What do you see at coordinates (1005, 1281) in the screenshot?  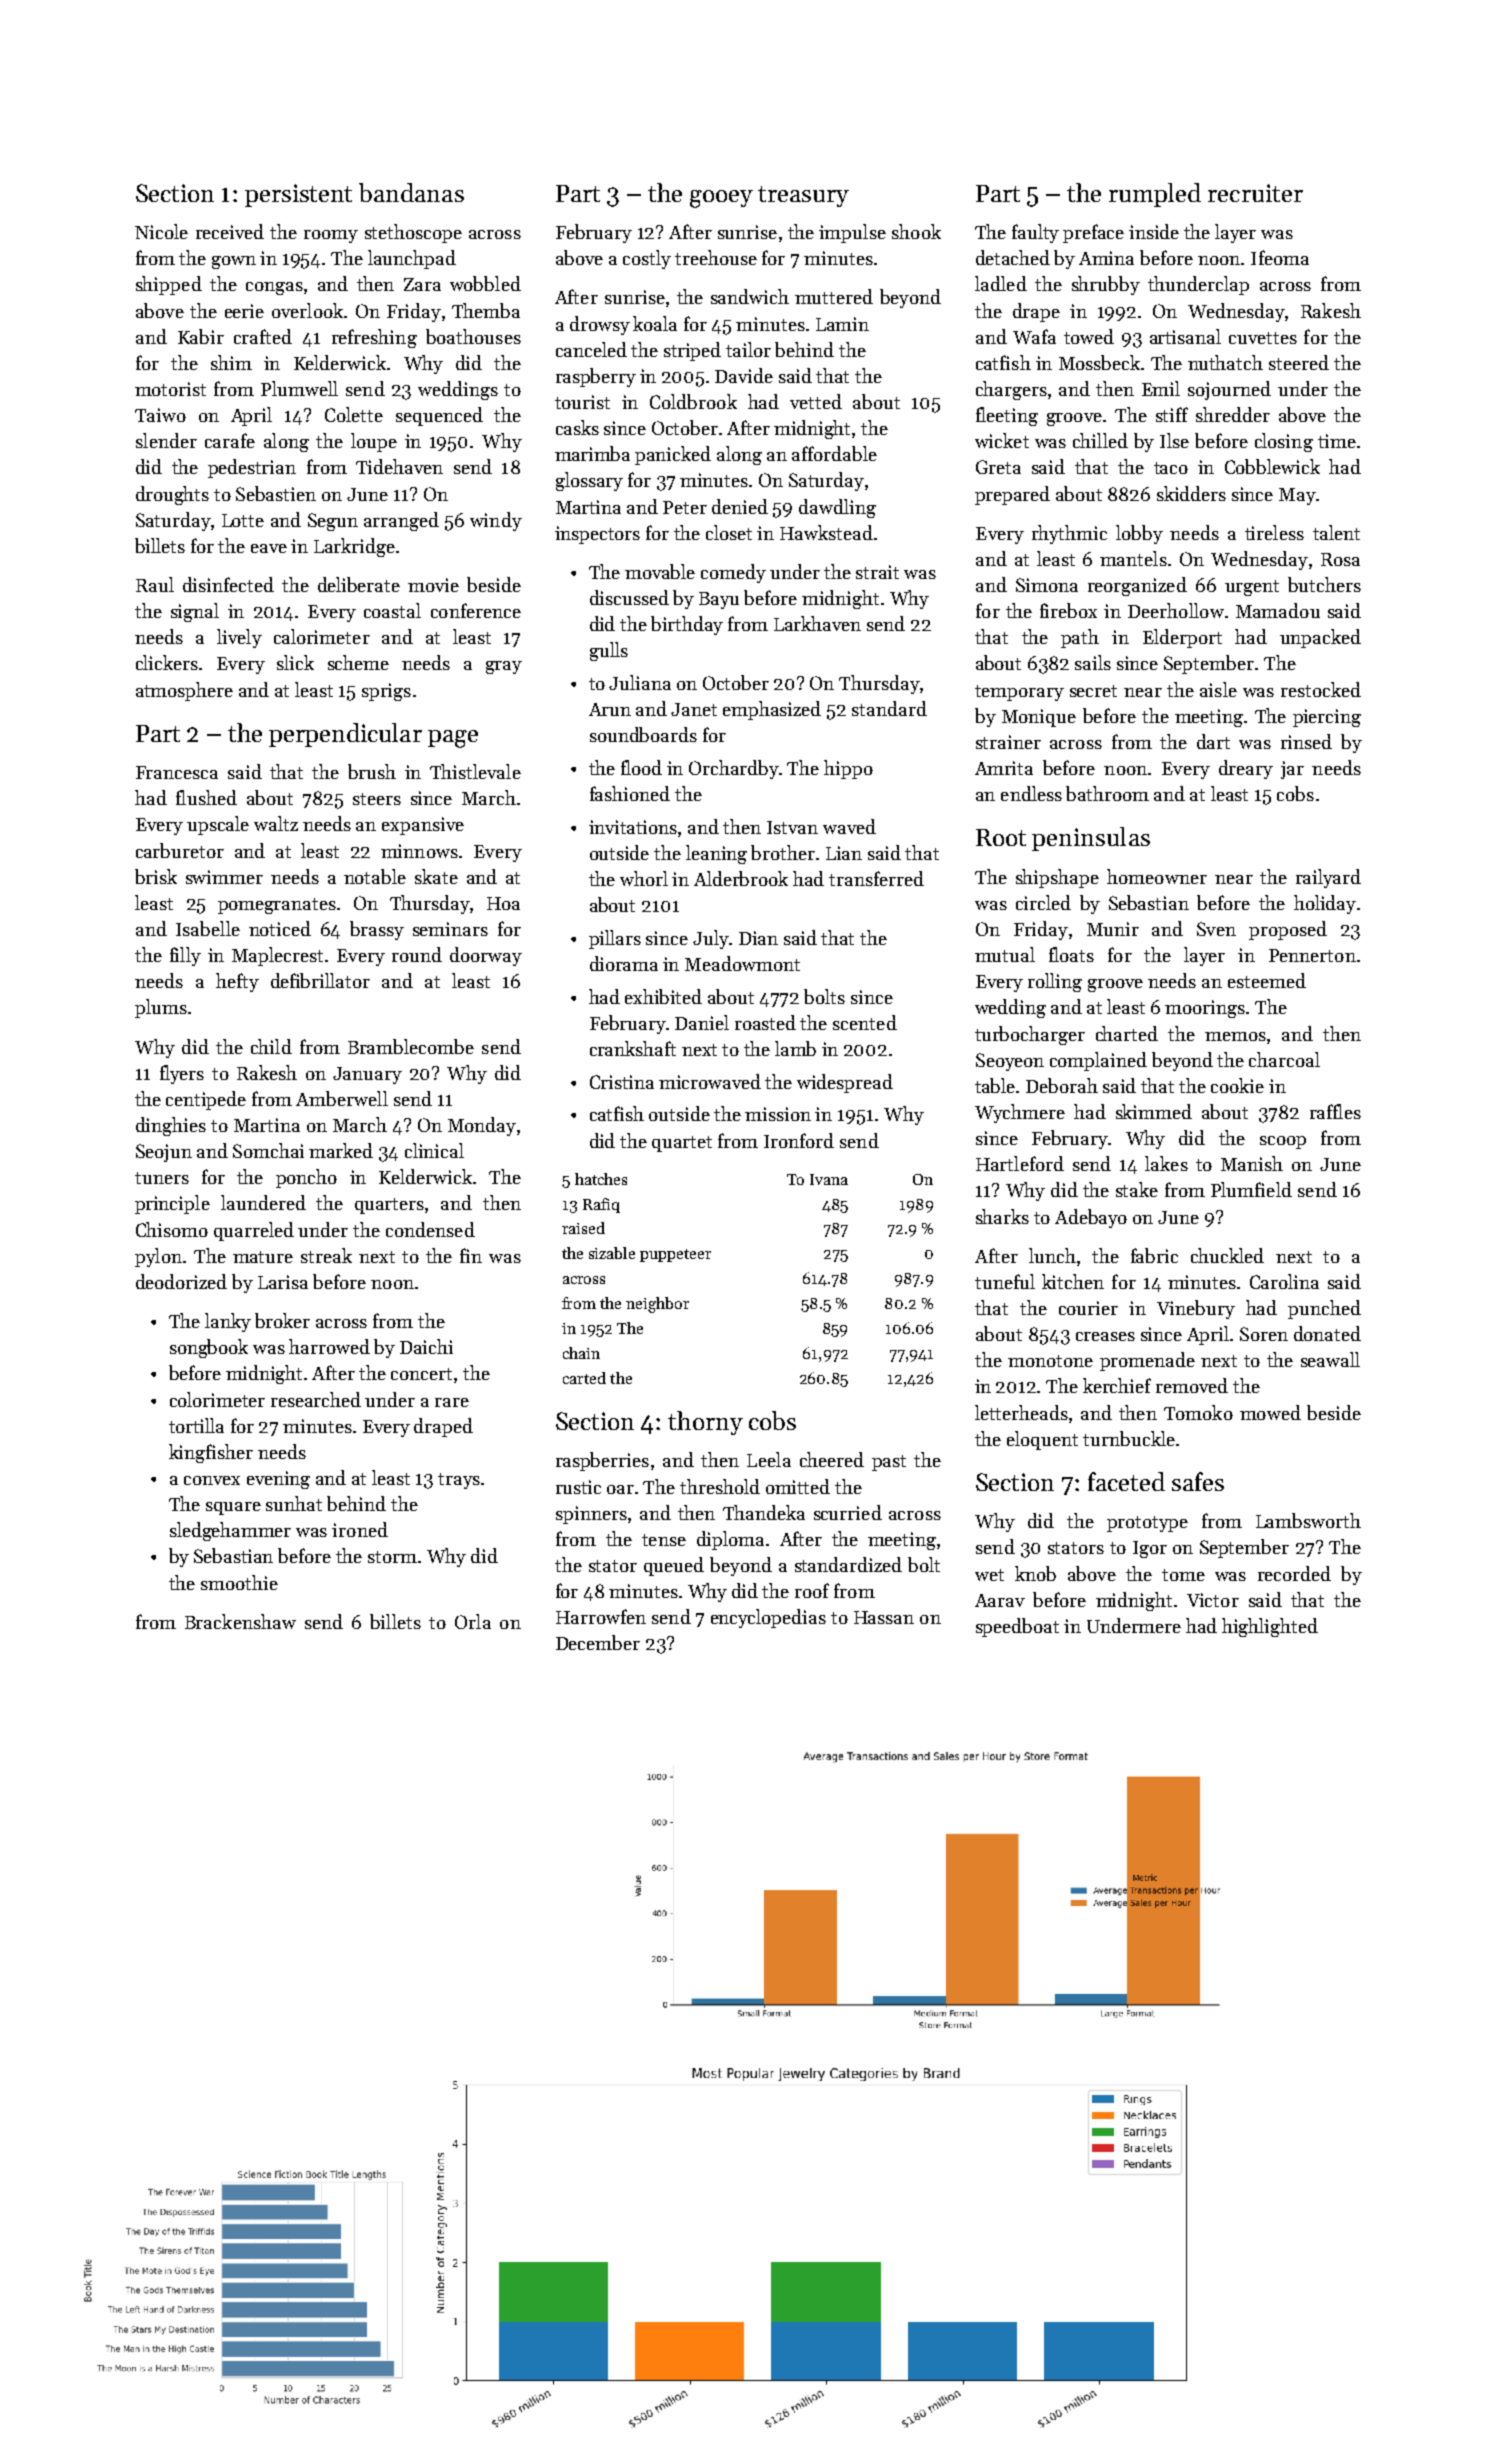 I see `tuneful` at bounding box center [1005, 1281].
